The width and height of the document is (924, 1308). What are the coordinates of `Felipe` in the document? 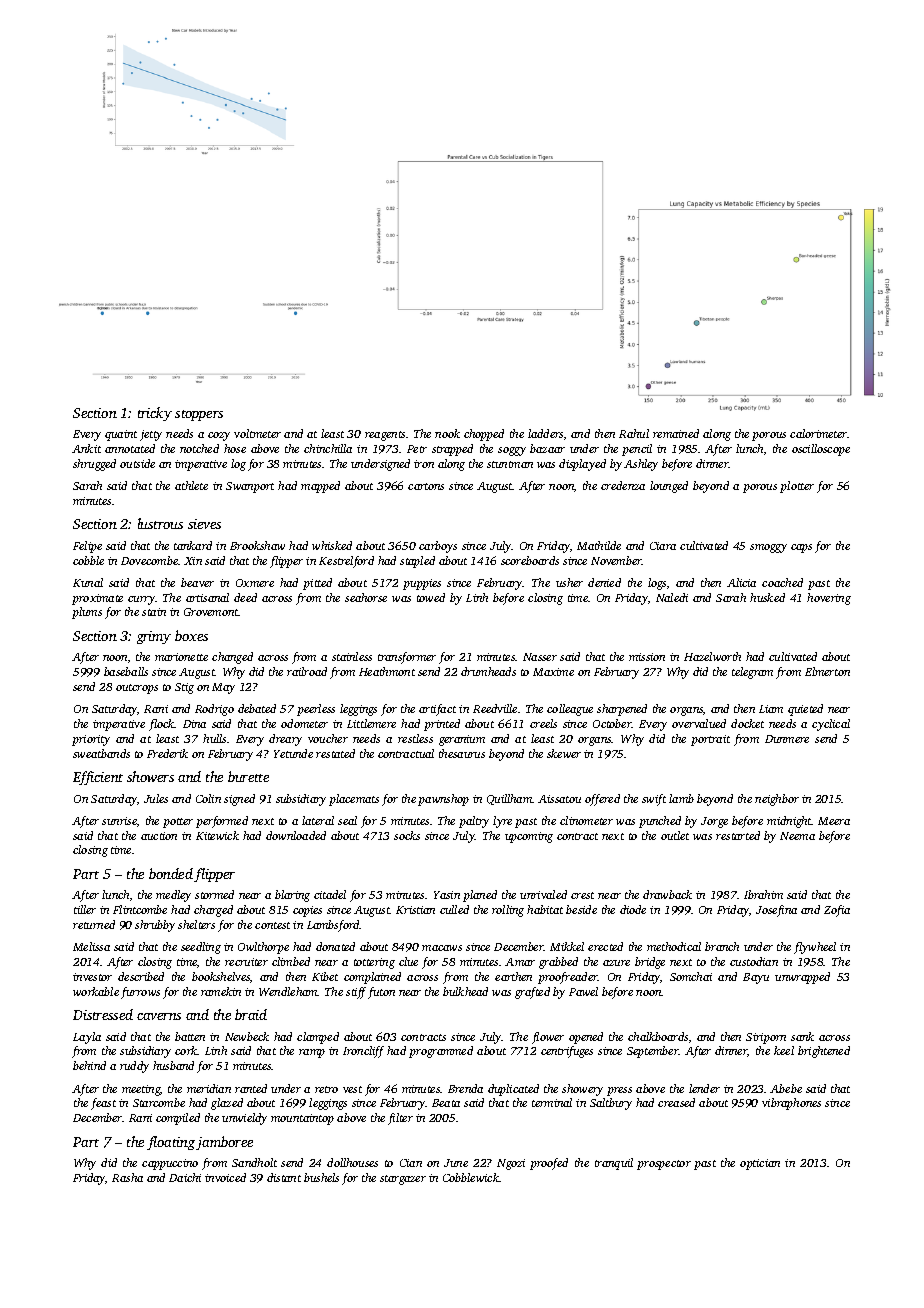 It's located at (87, 547).
